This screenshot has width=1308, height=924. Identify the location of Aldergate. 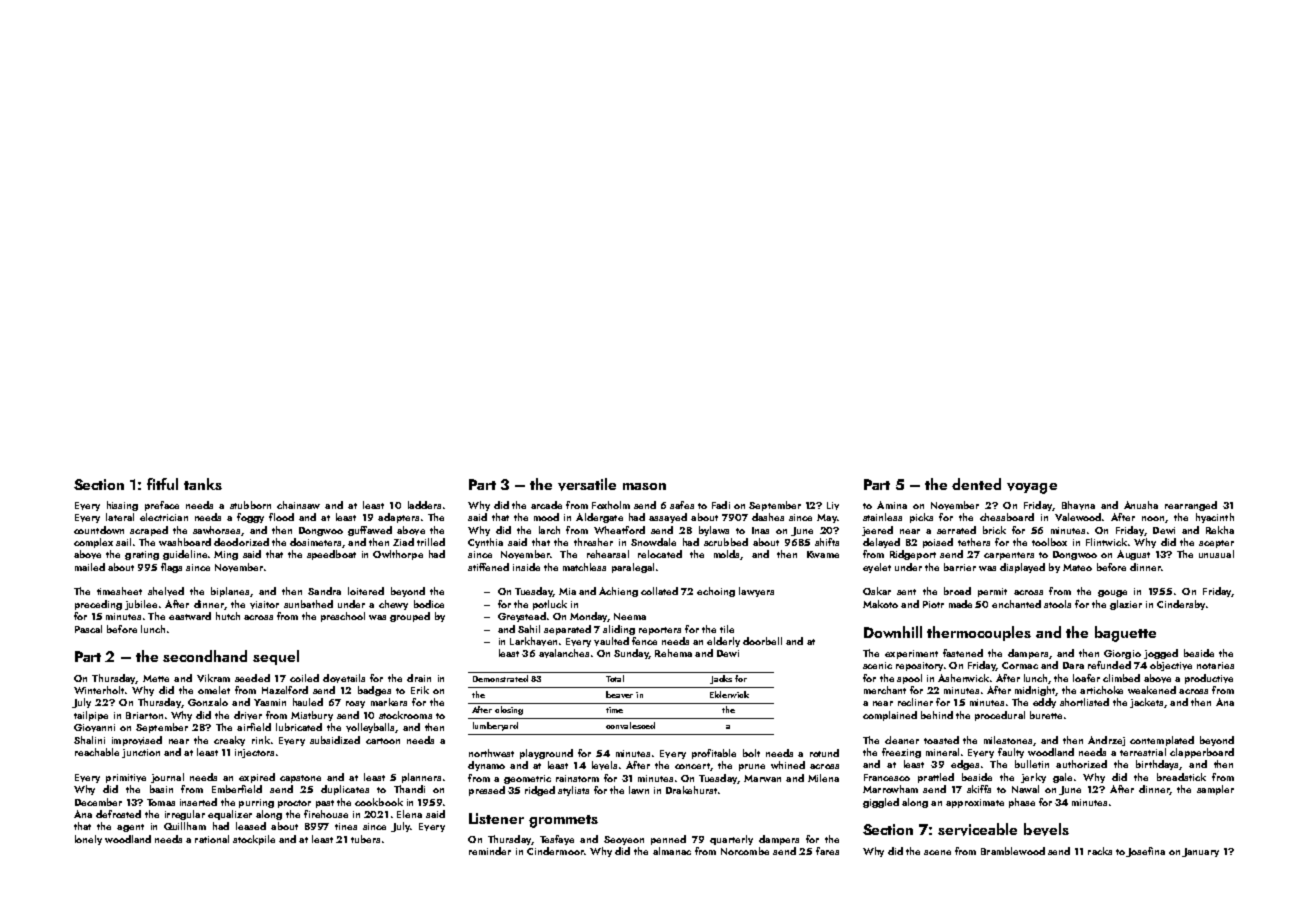
(599, 518).
